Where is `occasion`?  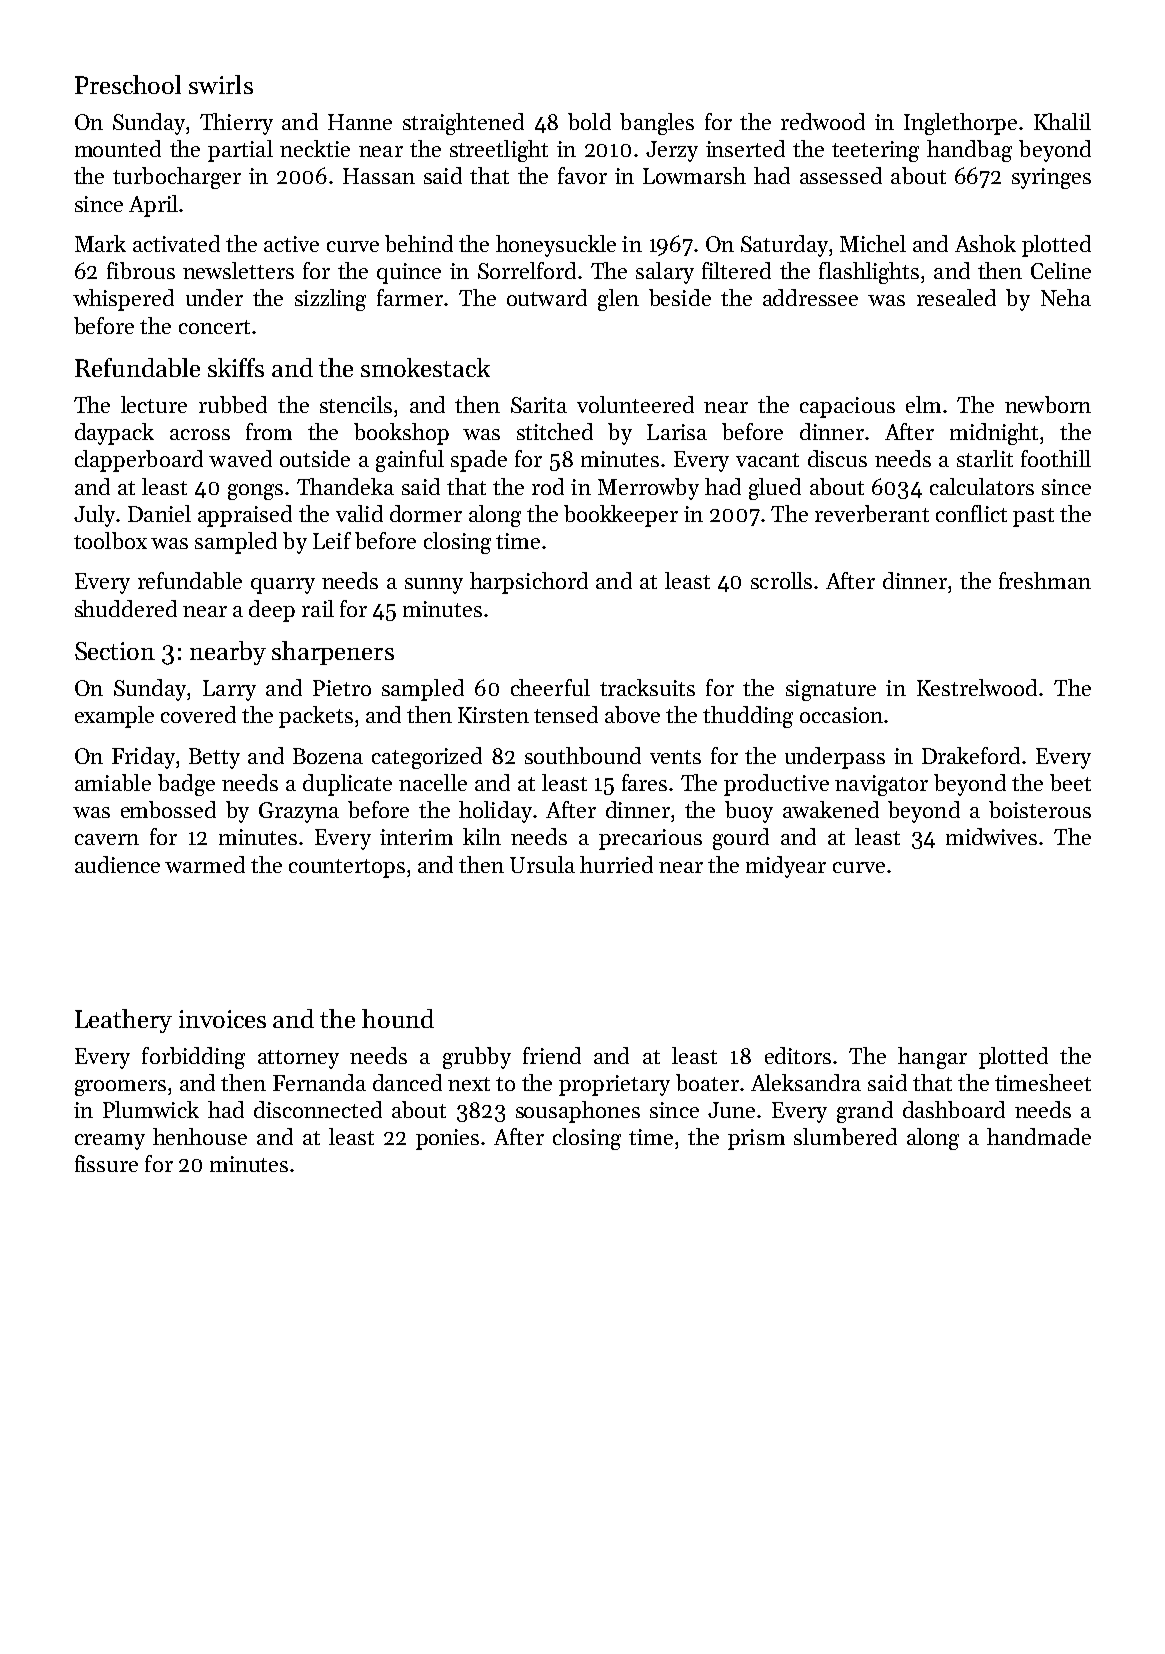 occasion is located at coordinates (841, 715).
